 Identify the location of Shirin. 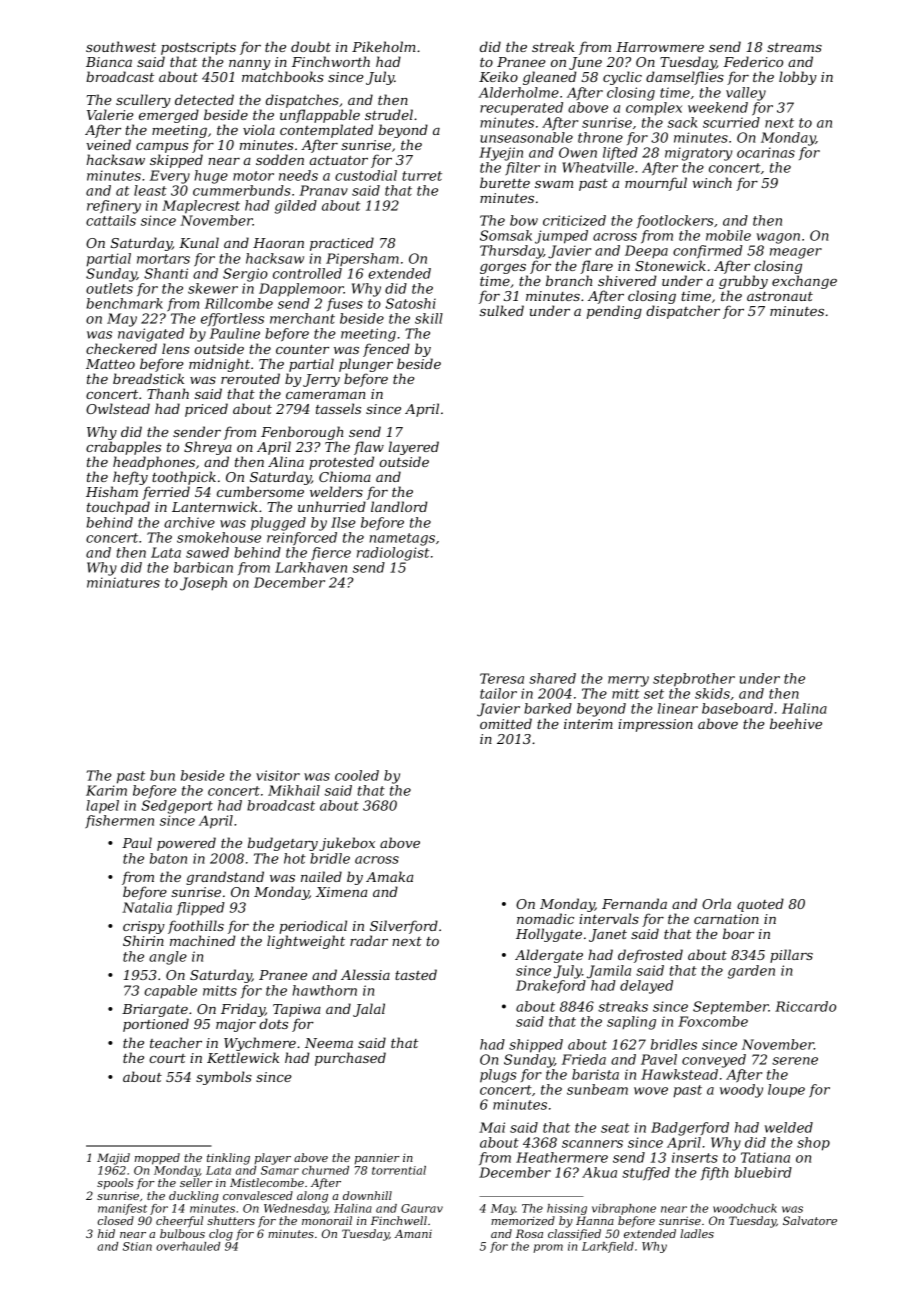
(143, 940).
